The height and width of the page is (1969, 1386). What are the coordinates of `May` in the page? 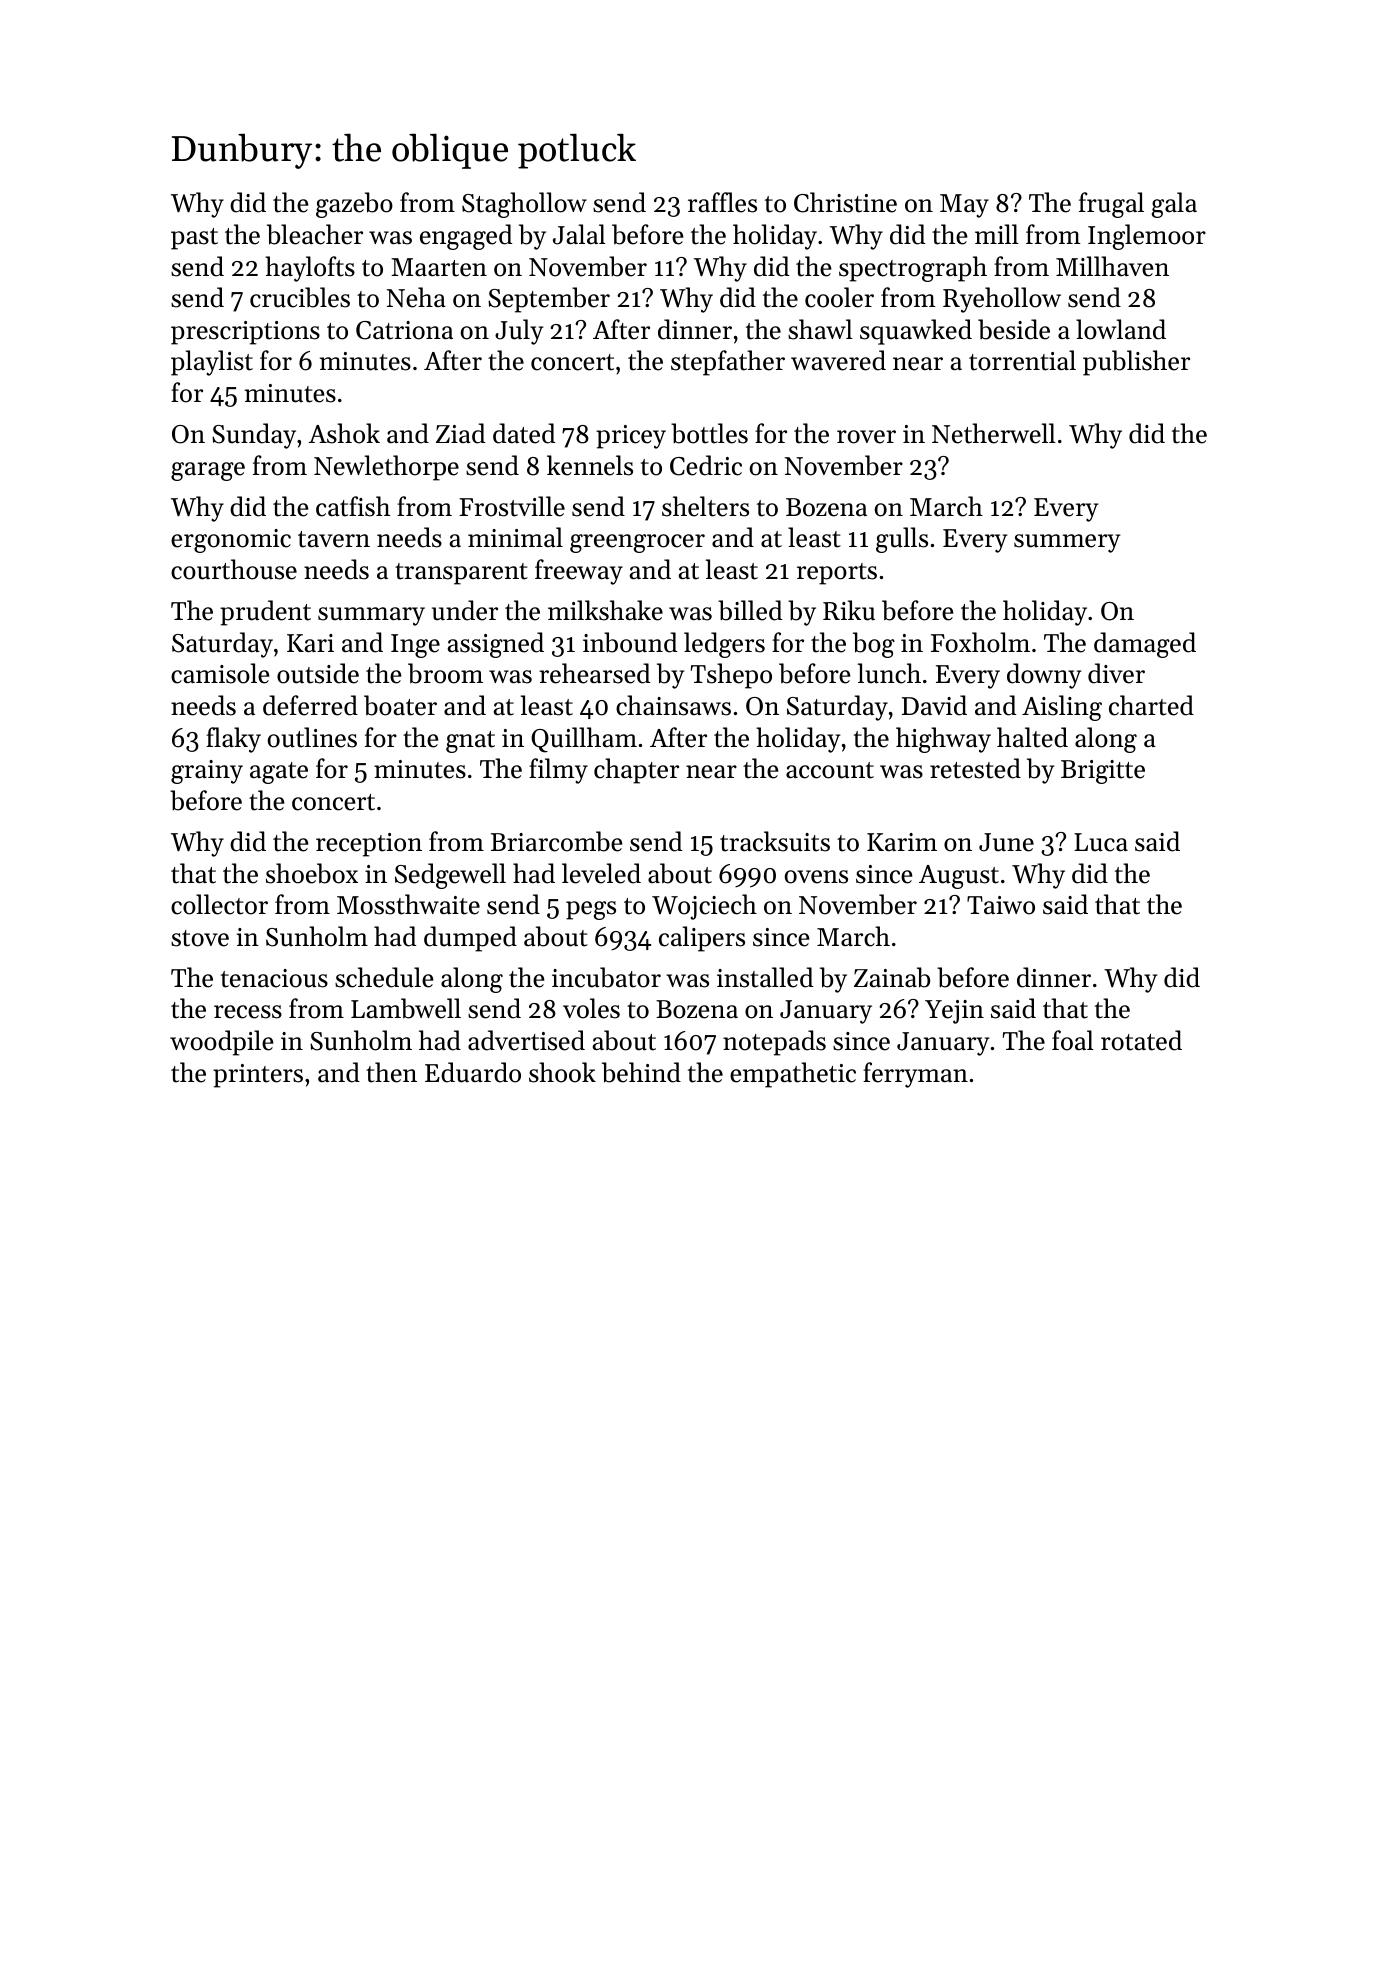 It's located at (964, 206).
